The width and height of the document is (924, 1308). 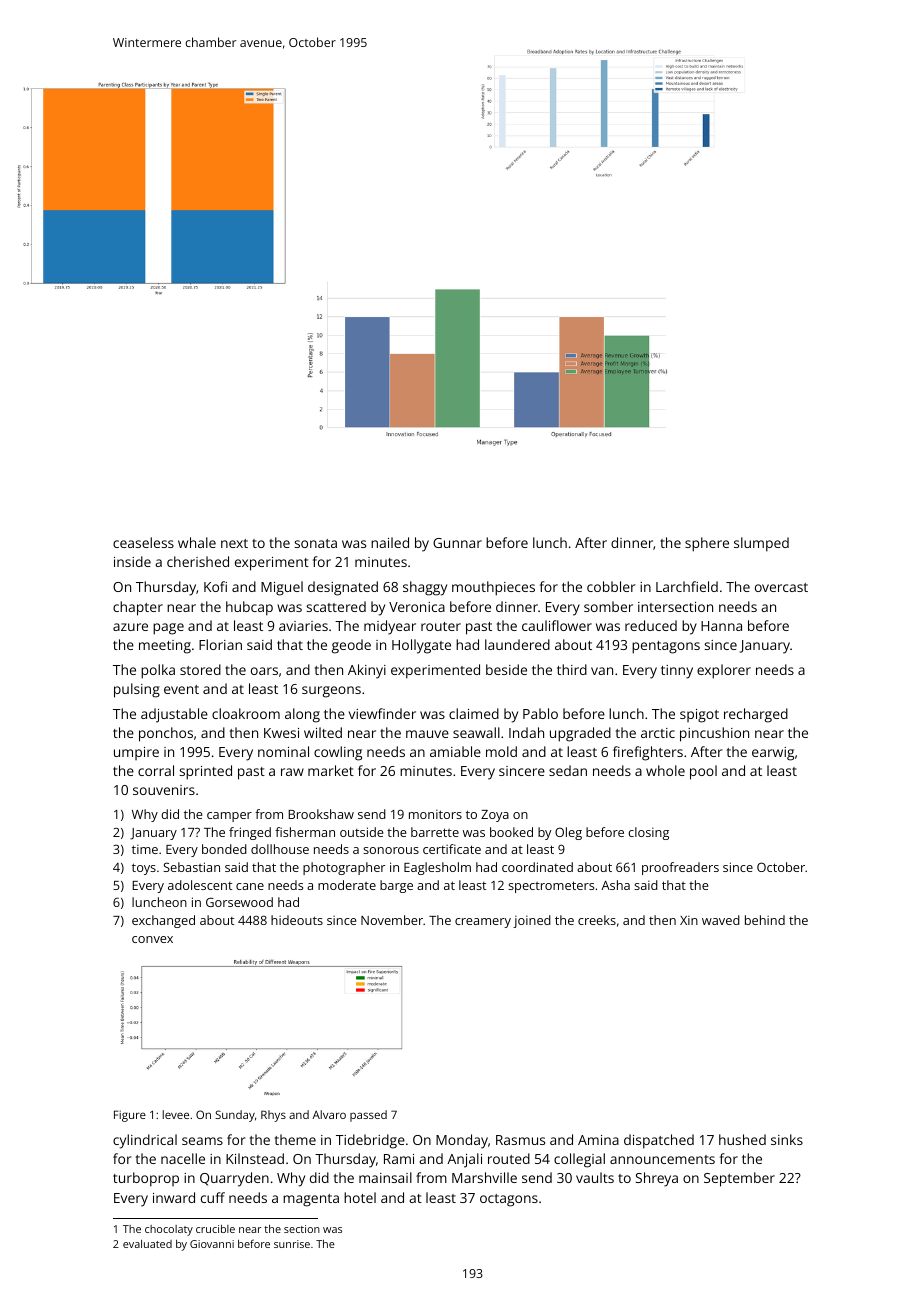 I want to click on Pablo, so click(x=540, y=713).
